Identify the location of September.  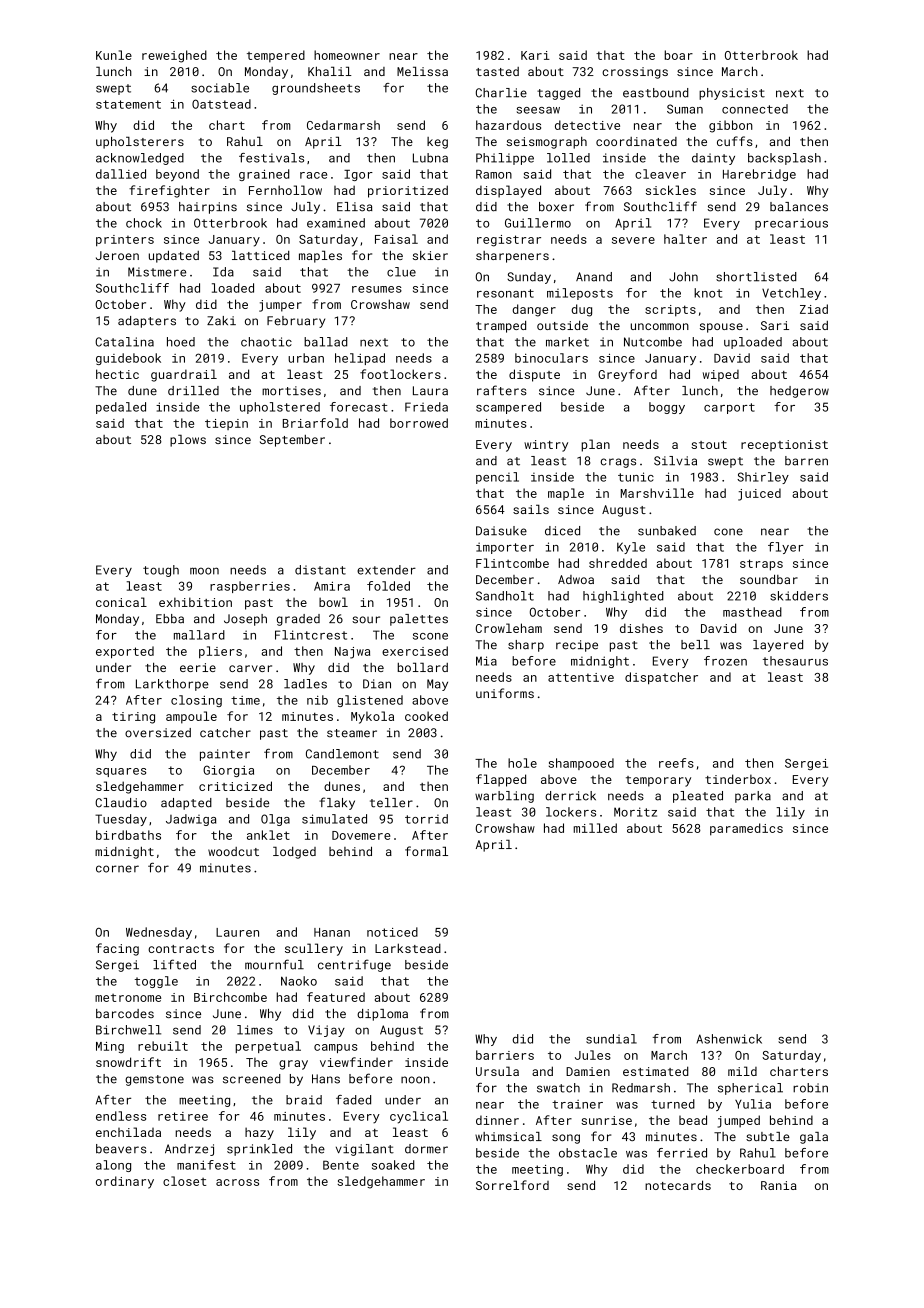
(292, 441).
